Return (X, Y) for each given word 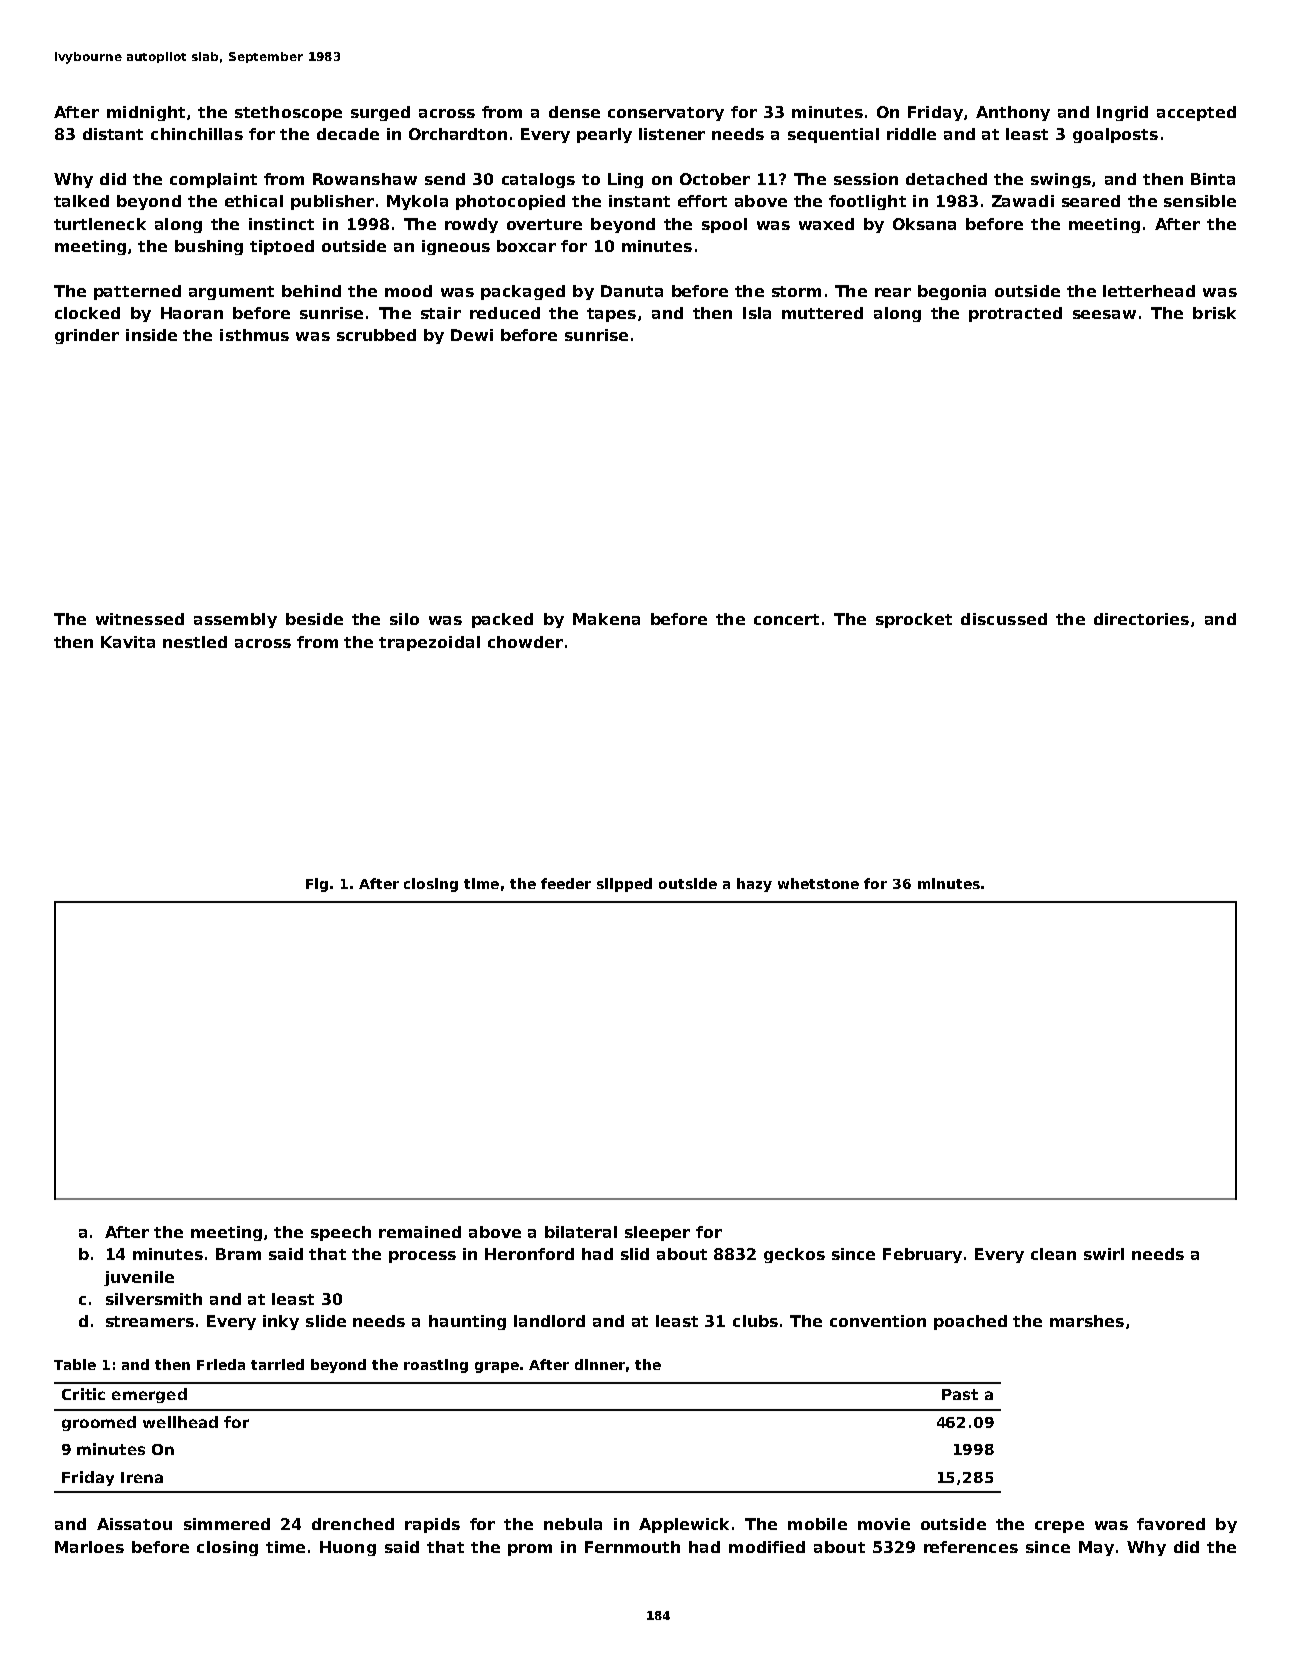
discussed (1004, 619)
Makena (606, 619)
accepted (1196, 113)
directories (1141, 619)
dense (574, 112)
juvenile (139, 1278)
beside (314, 619)
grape (497, 1367)
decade (348, 134)
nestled (195, 642)
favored (1171, 1524)
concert (786, 619)
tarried (277, 1364)
